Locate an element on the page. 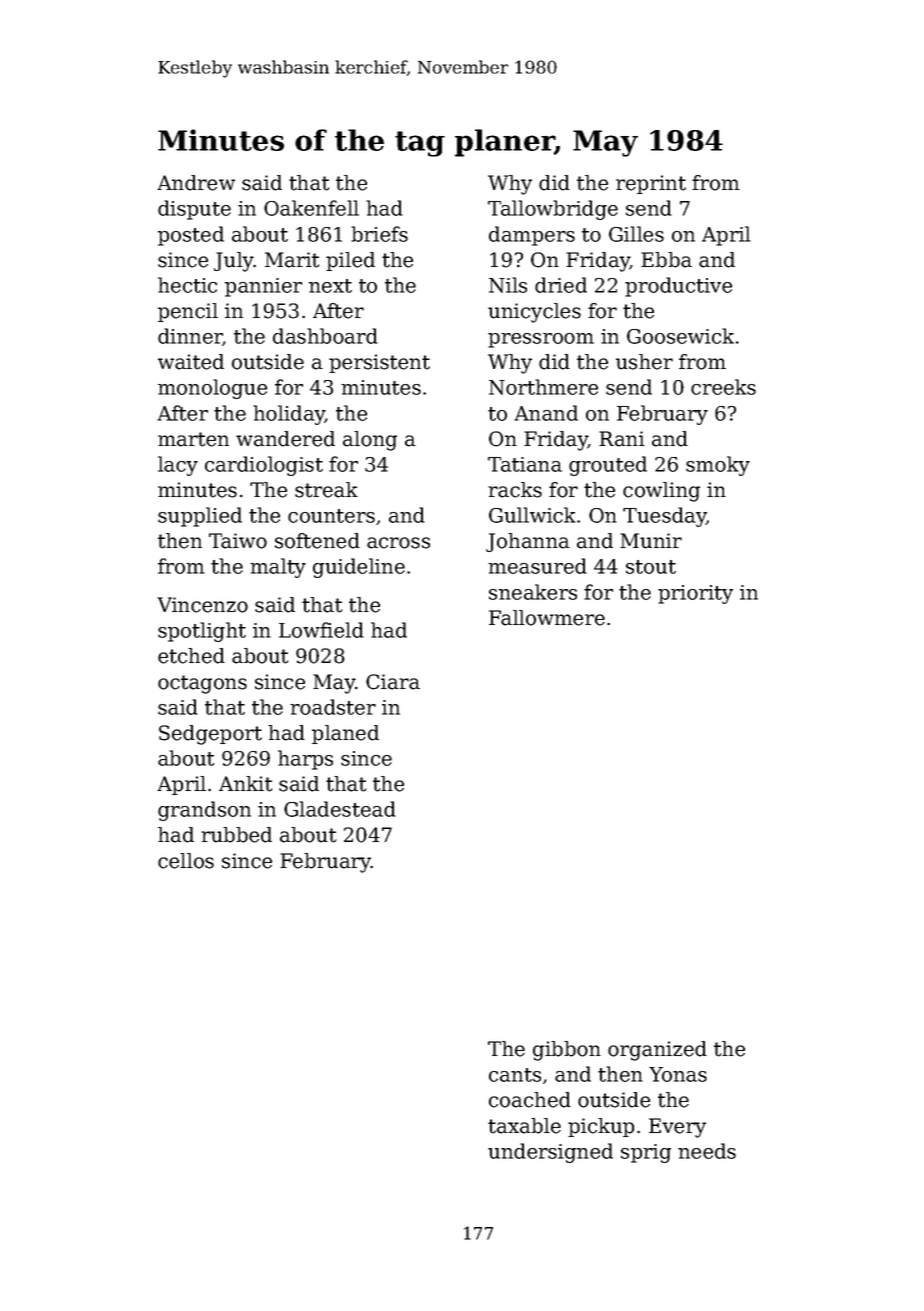  Ciara is located at coordinates (393, 682).
